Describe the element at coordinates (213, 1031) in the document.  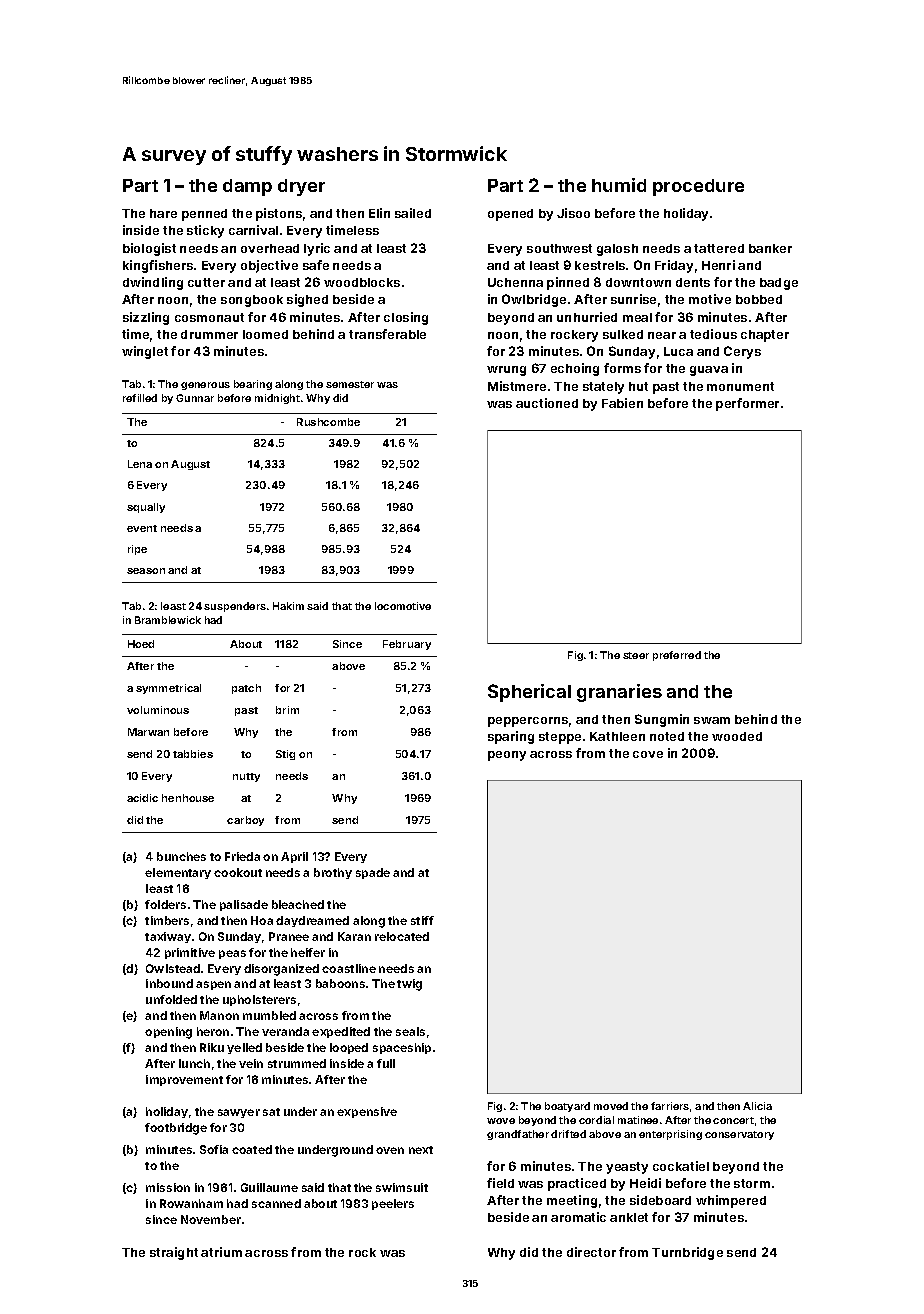
I see `heron` at that location.
